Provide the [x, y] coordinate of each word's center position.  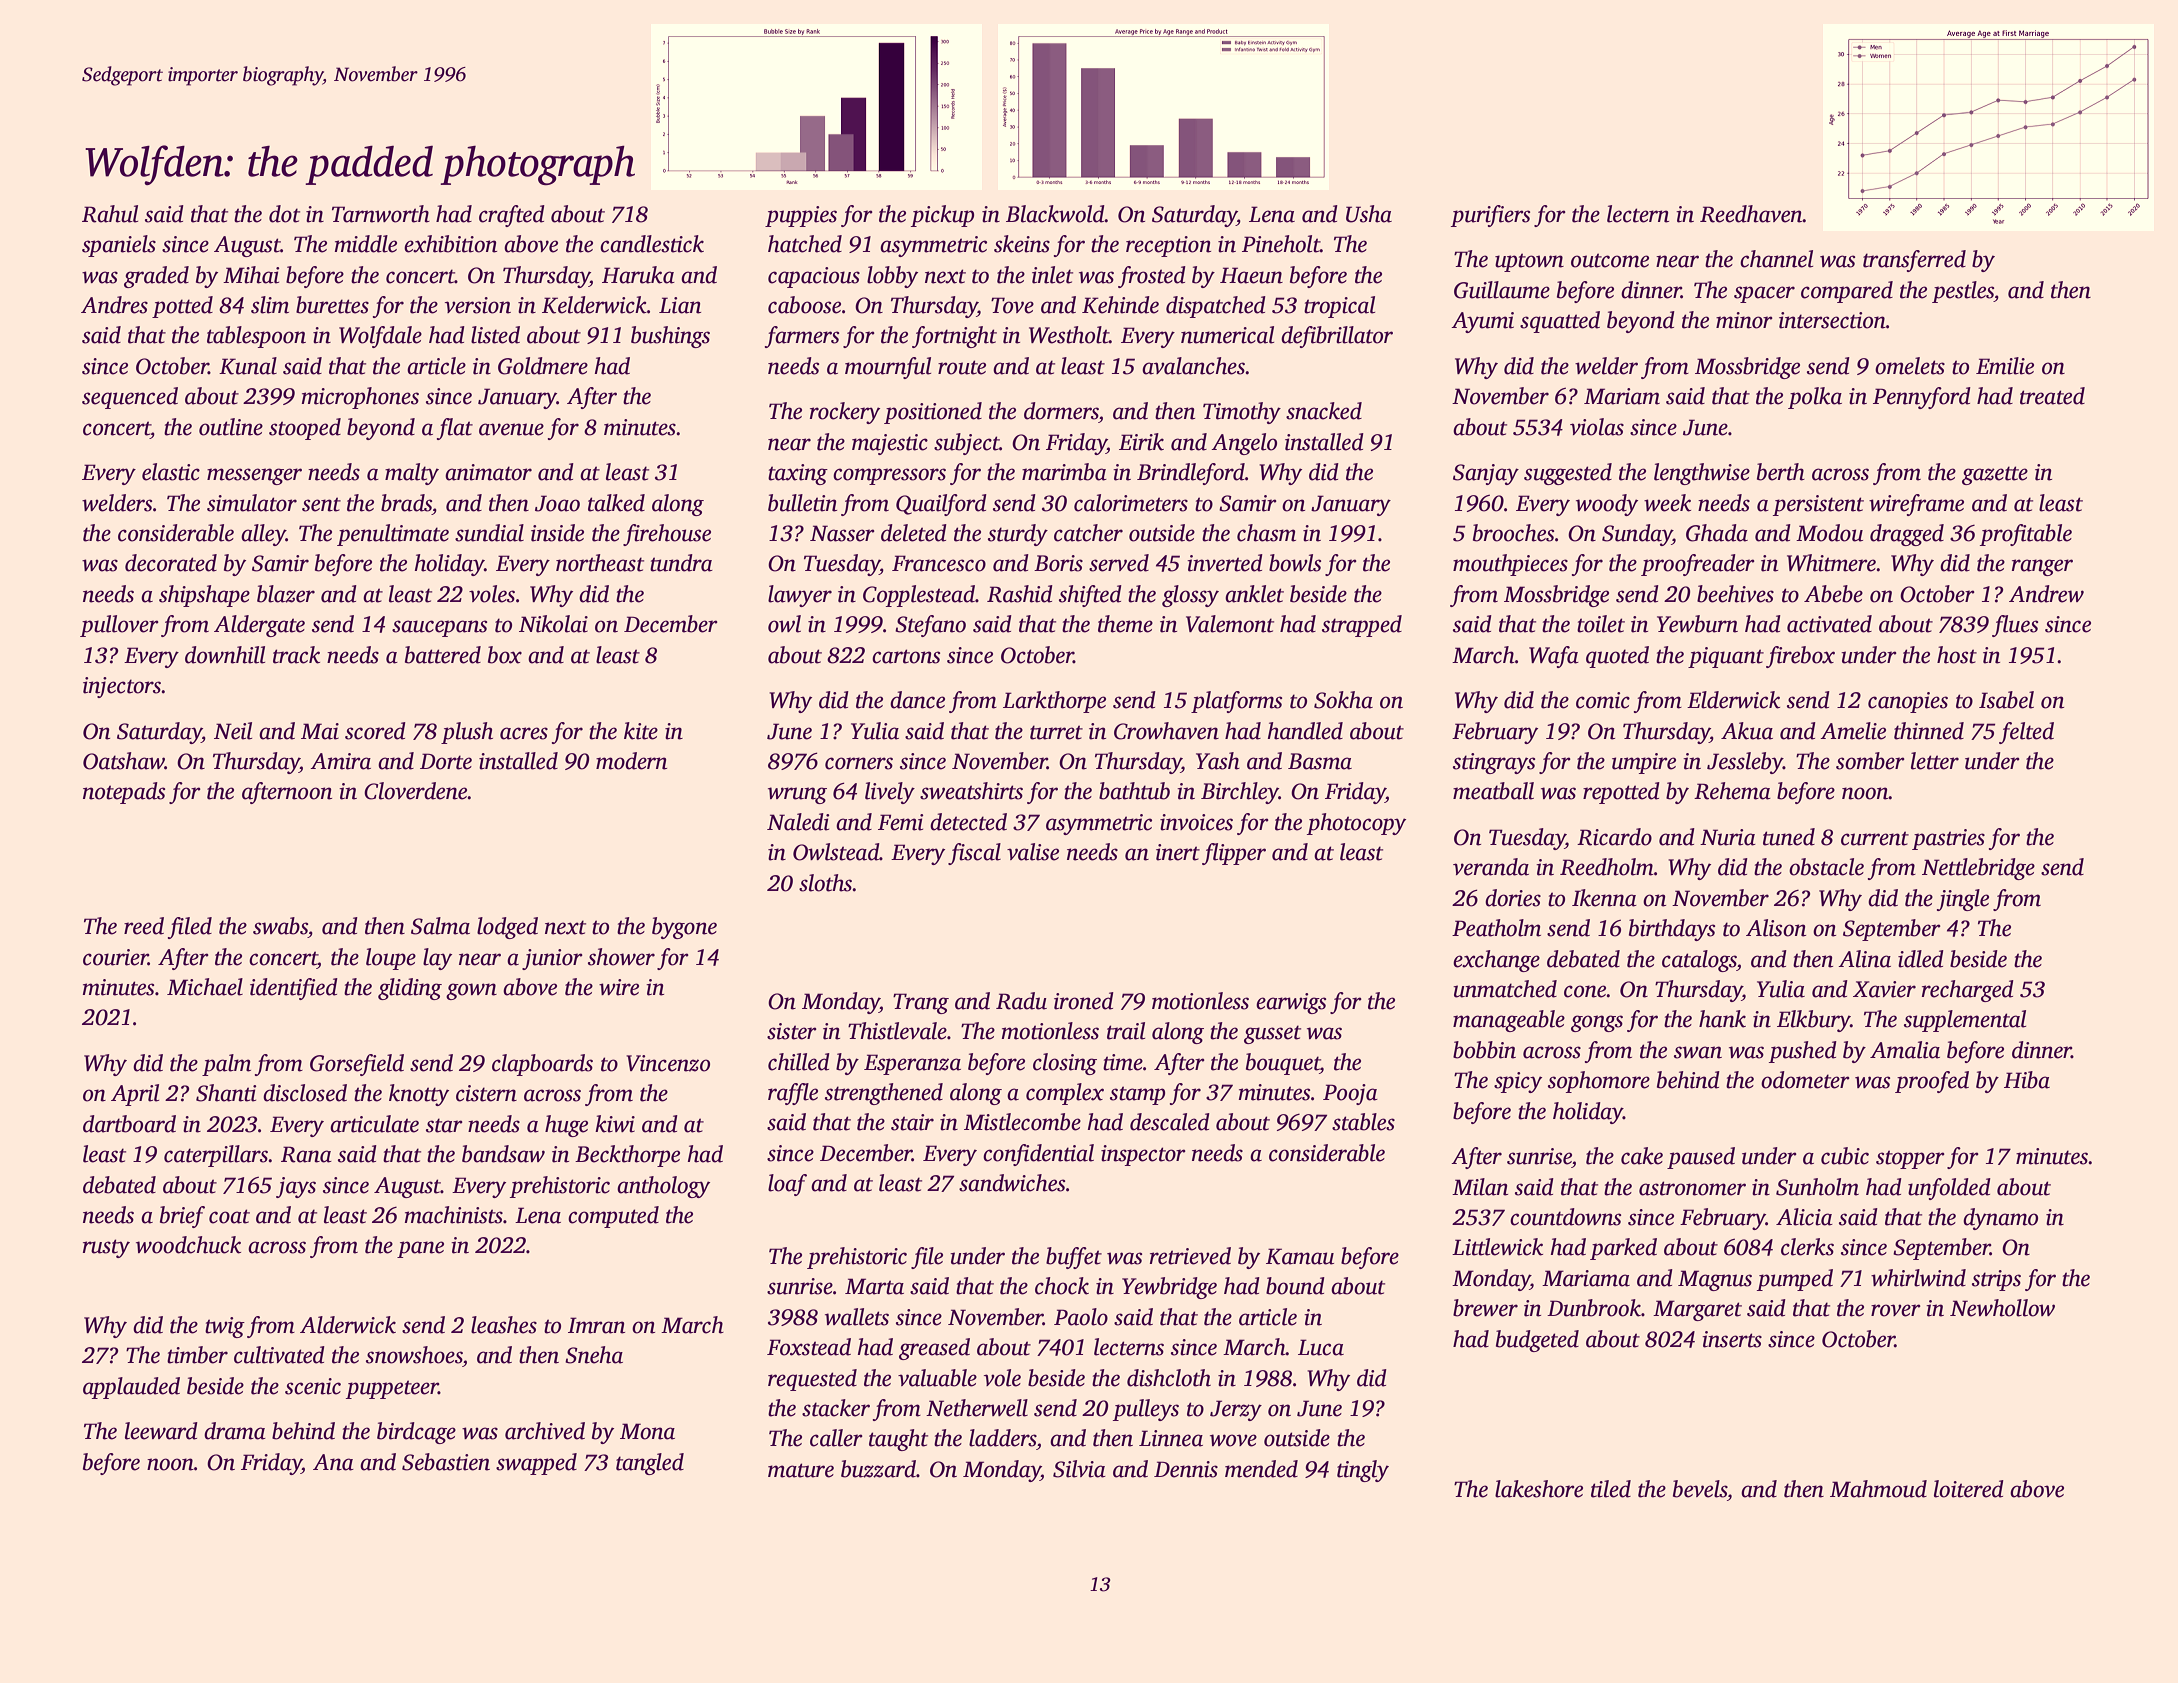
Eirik [1141, 442]
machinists [454, 1215]
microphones [360, 398]
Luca [1321, 1347]
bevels [1700, 1489]
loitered [1969, 1489]
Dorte [446, 761]
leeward [161, 1431]
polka [1815, 398]
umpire [1644, 763]
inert [1178, 852]
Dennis [1186, 1469]
